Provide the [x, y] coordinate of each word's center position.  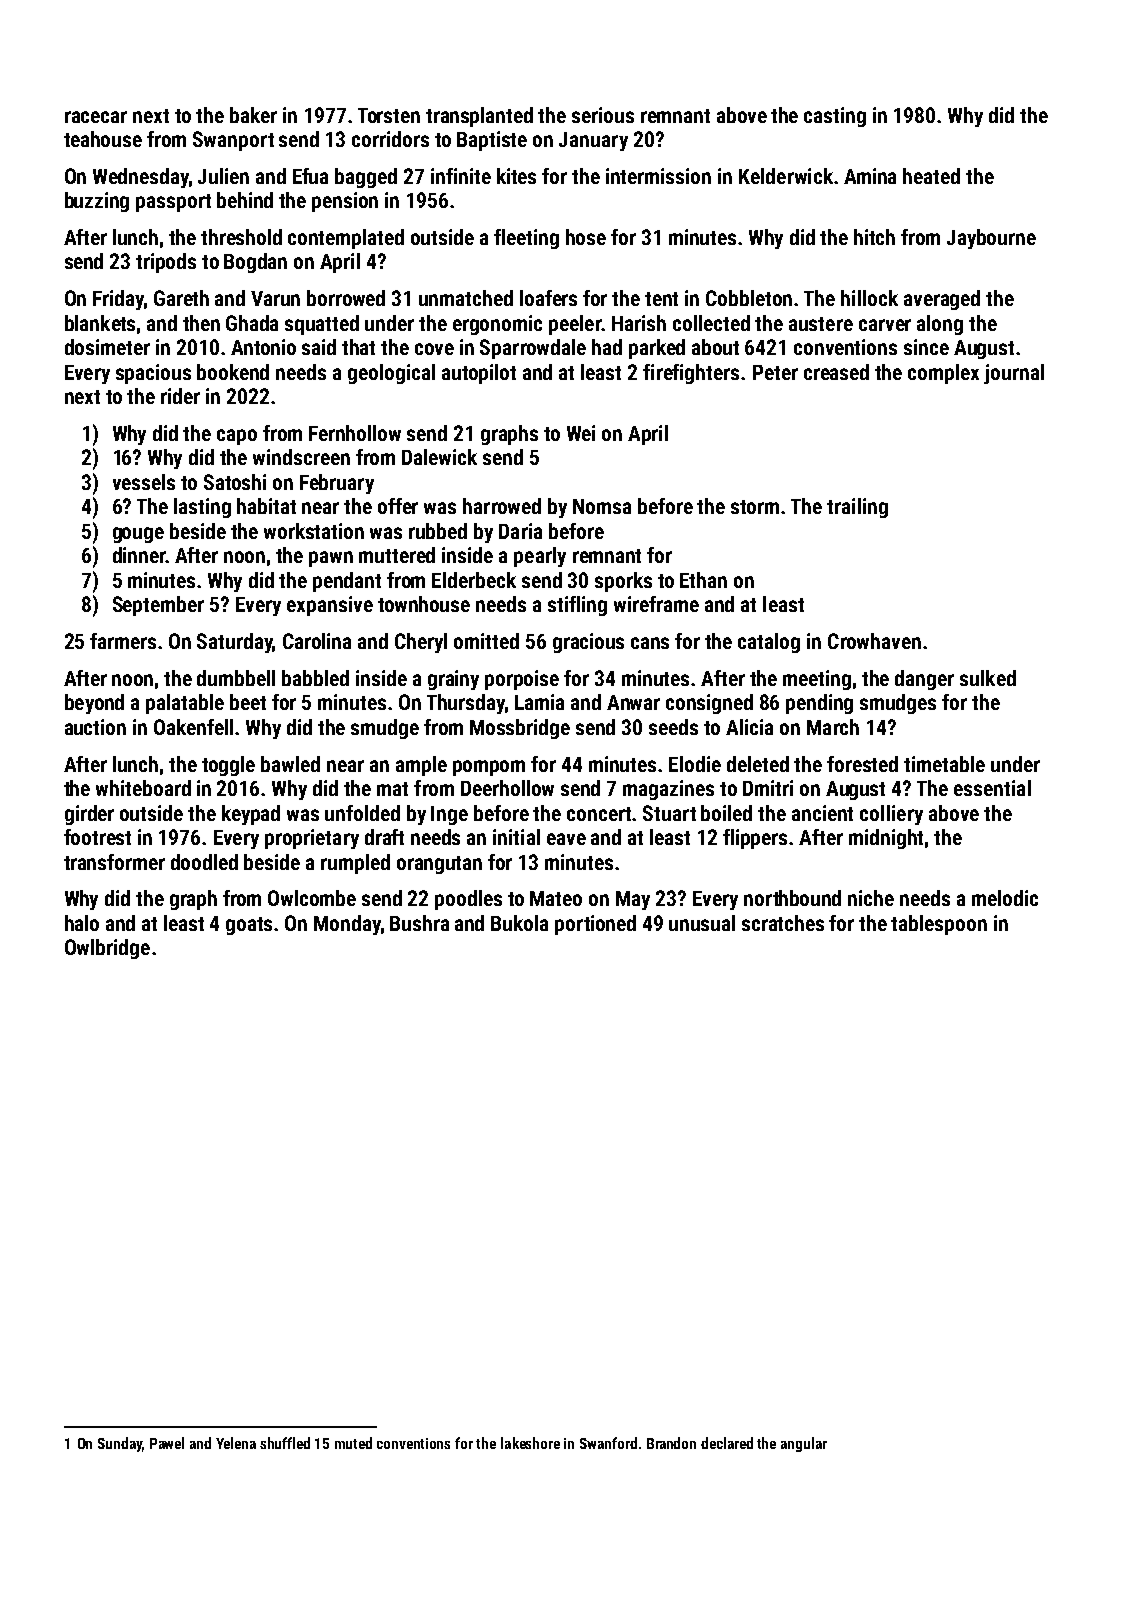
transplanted [479, 117]
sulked [988, 678]
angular [804, 1444]
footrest [97, 837]
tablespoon [939, 925]
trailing [857, 508]
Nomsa [602, 506]
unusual [702, 923]
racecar [96, 117]
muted [353, 1443]
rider [180, 396]
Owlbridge [107, 949]
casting [835, 117]
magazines [668, 790]
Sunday [120, 1444]
